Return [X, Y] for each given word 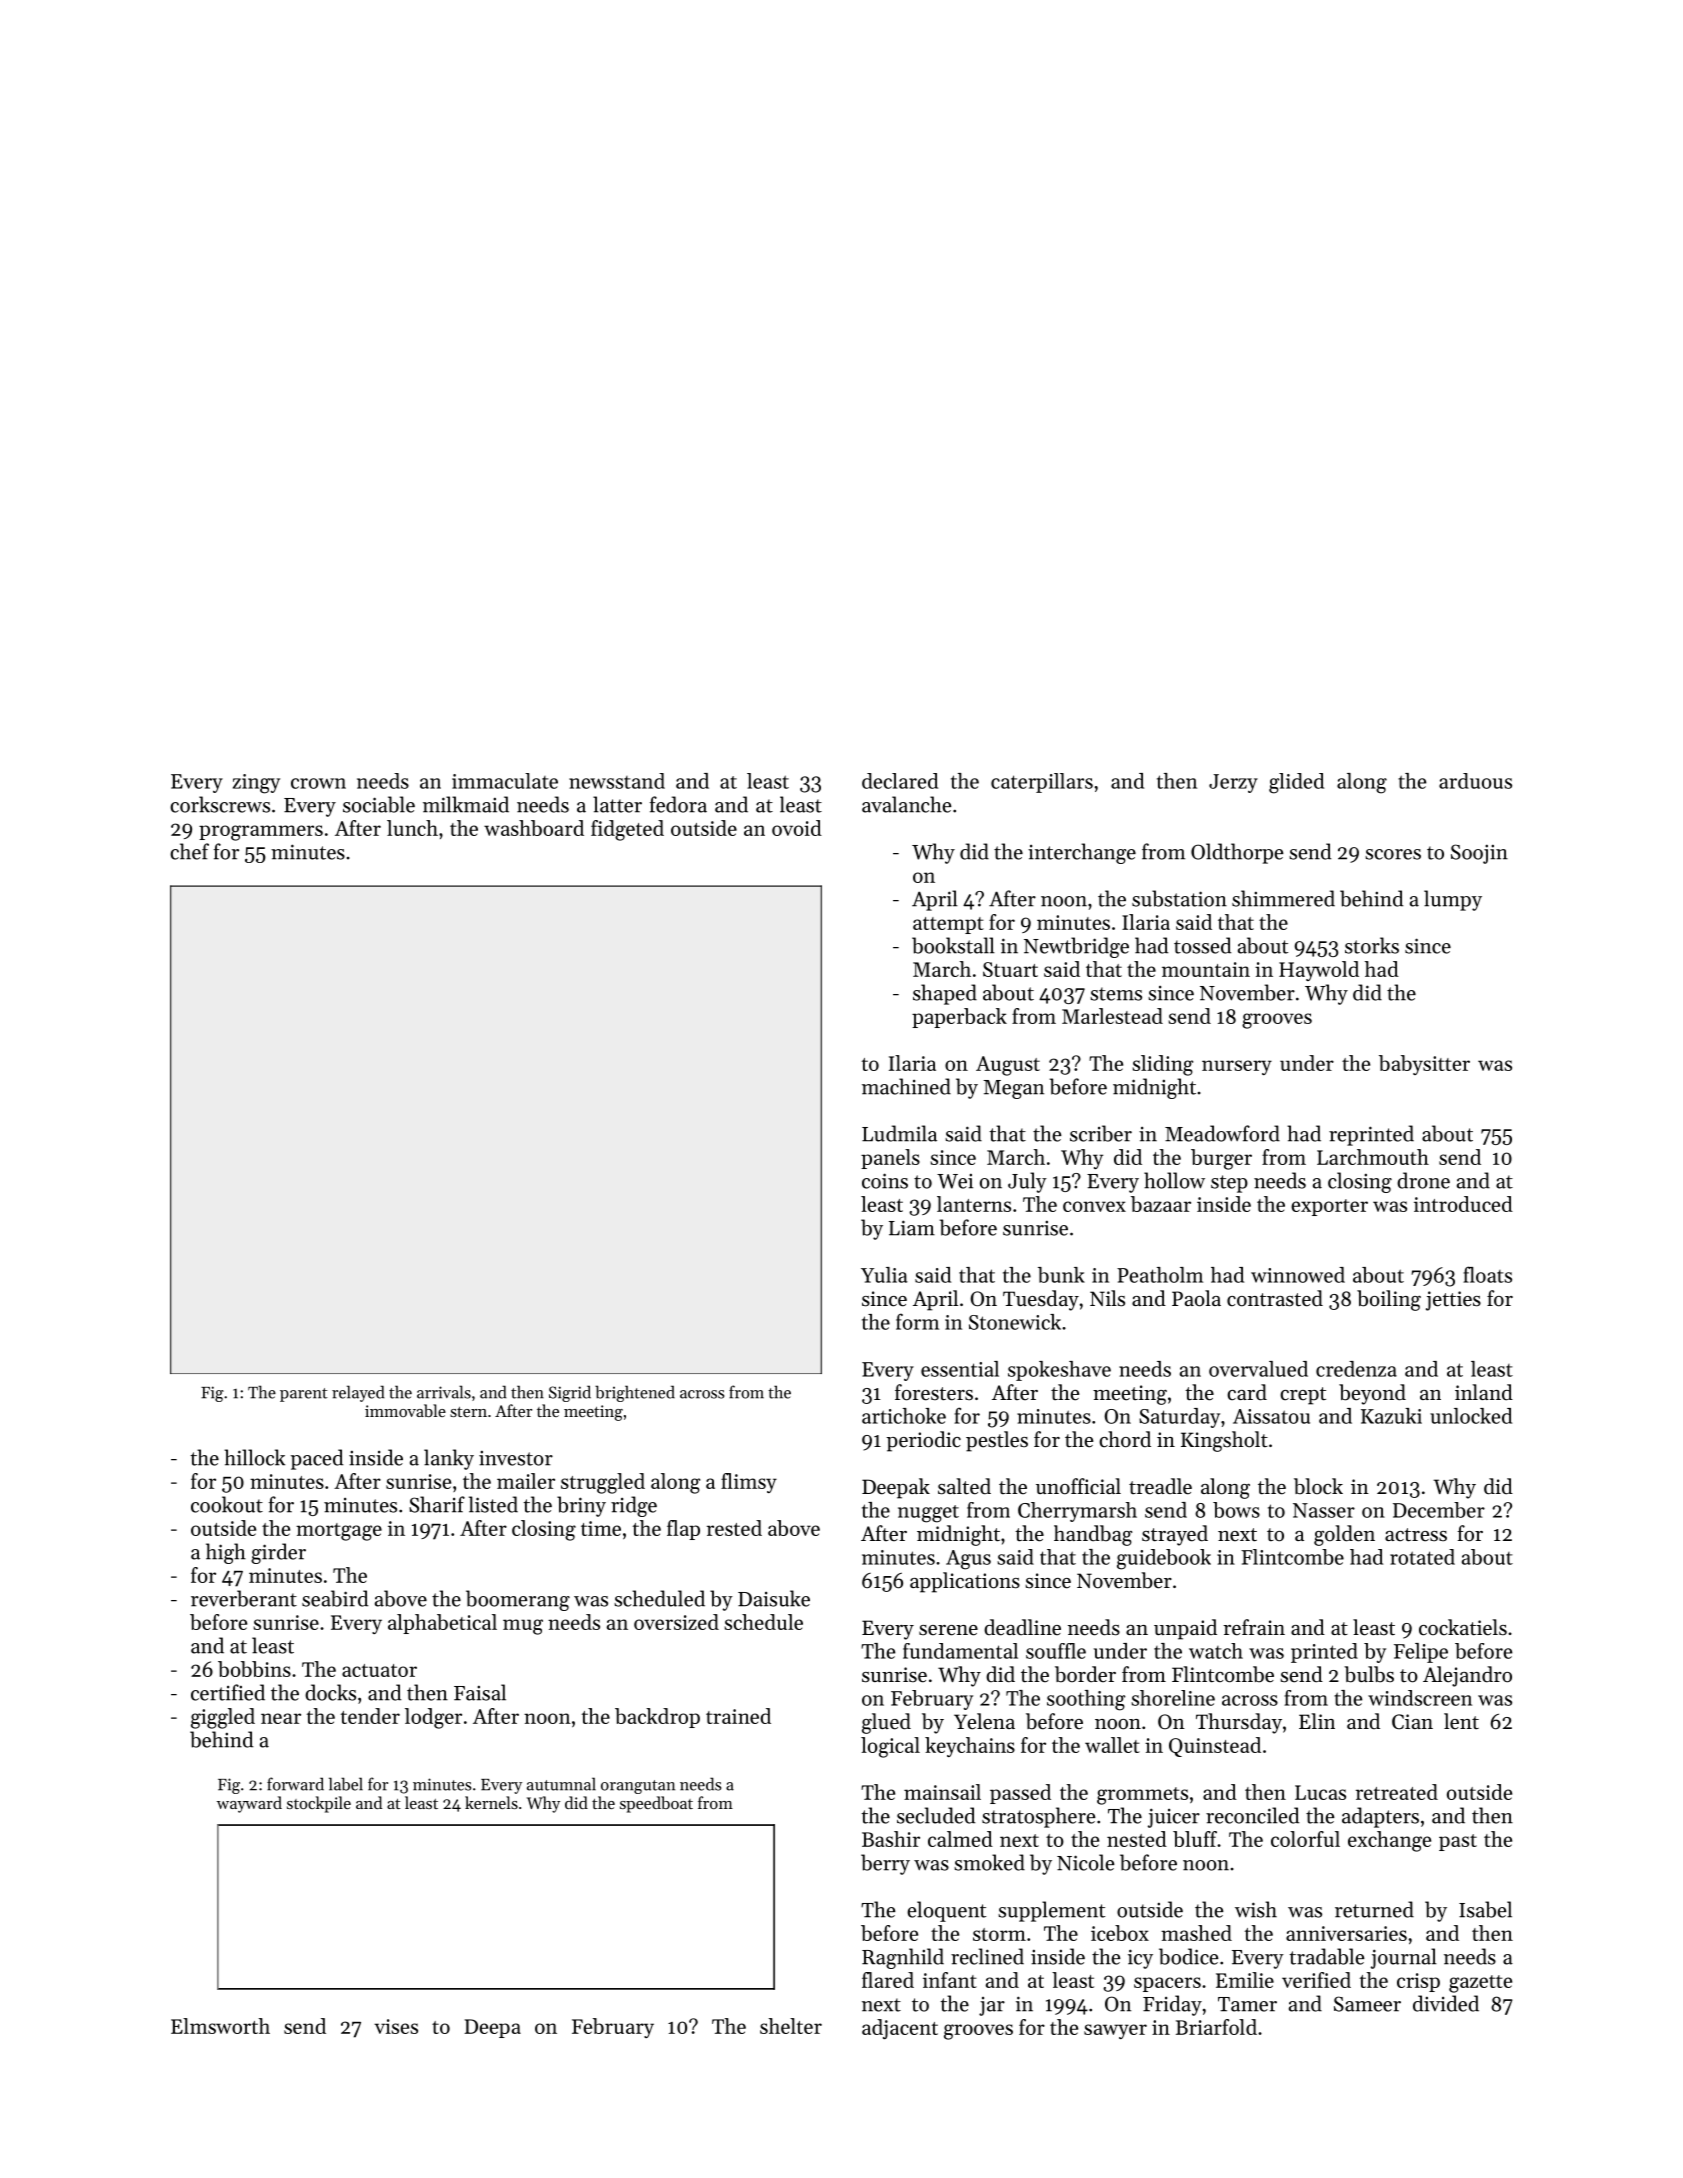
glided [1296, 783]
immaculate [505, 781]
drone [1423, 1180]
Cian [1412, 1722]
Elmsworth [220, 2026]
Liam [912, 1228]
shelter [791, 2026]
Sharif [437, 1504]
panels [890, 1159]
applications [965, 1582]
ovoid [797, 828]
